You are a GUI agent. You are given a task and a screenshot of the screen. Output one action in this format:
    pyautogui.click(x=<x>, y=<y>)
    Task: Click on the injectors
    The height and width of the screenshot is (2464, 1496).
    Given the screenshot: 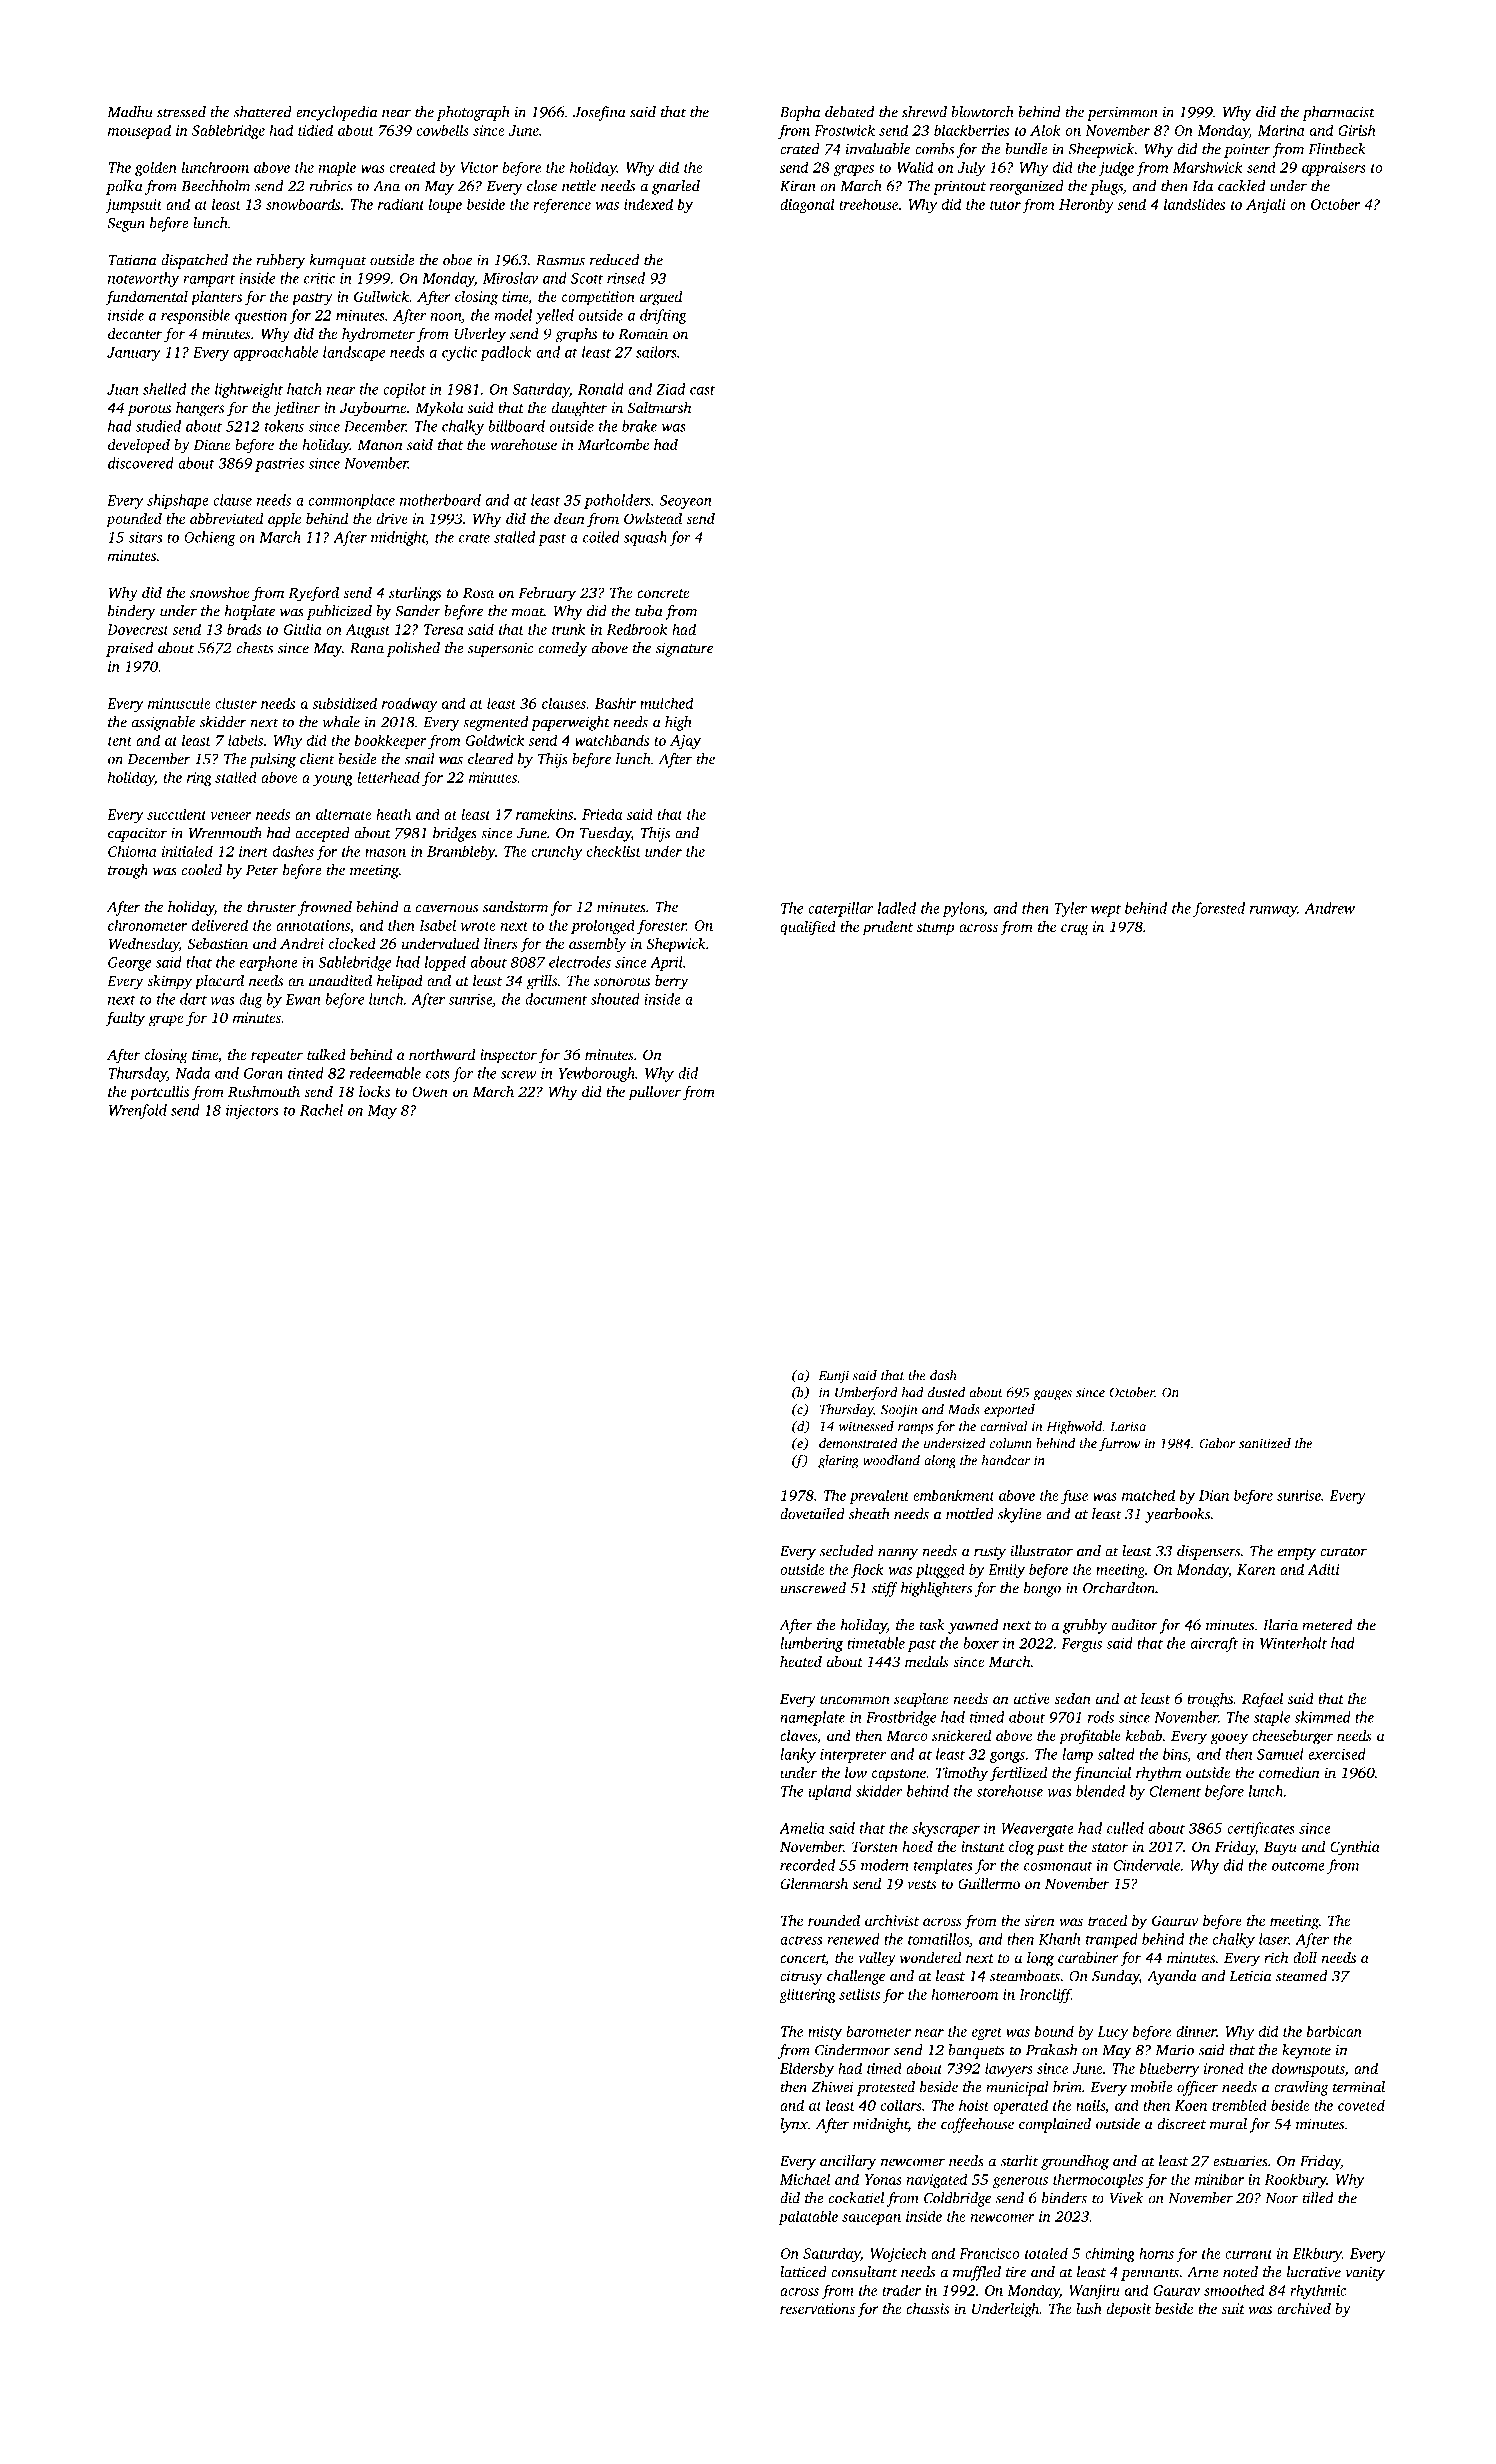 What is the action you would take?
    pyautogui.click(x=252, y=1112)
